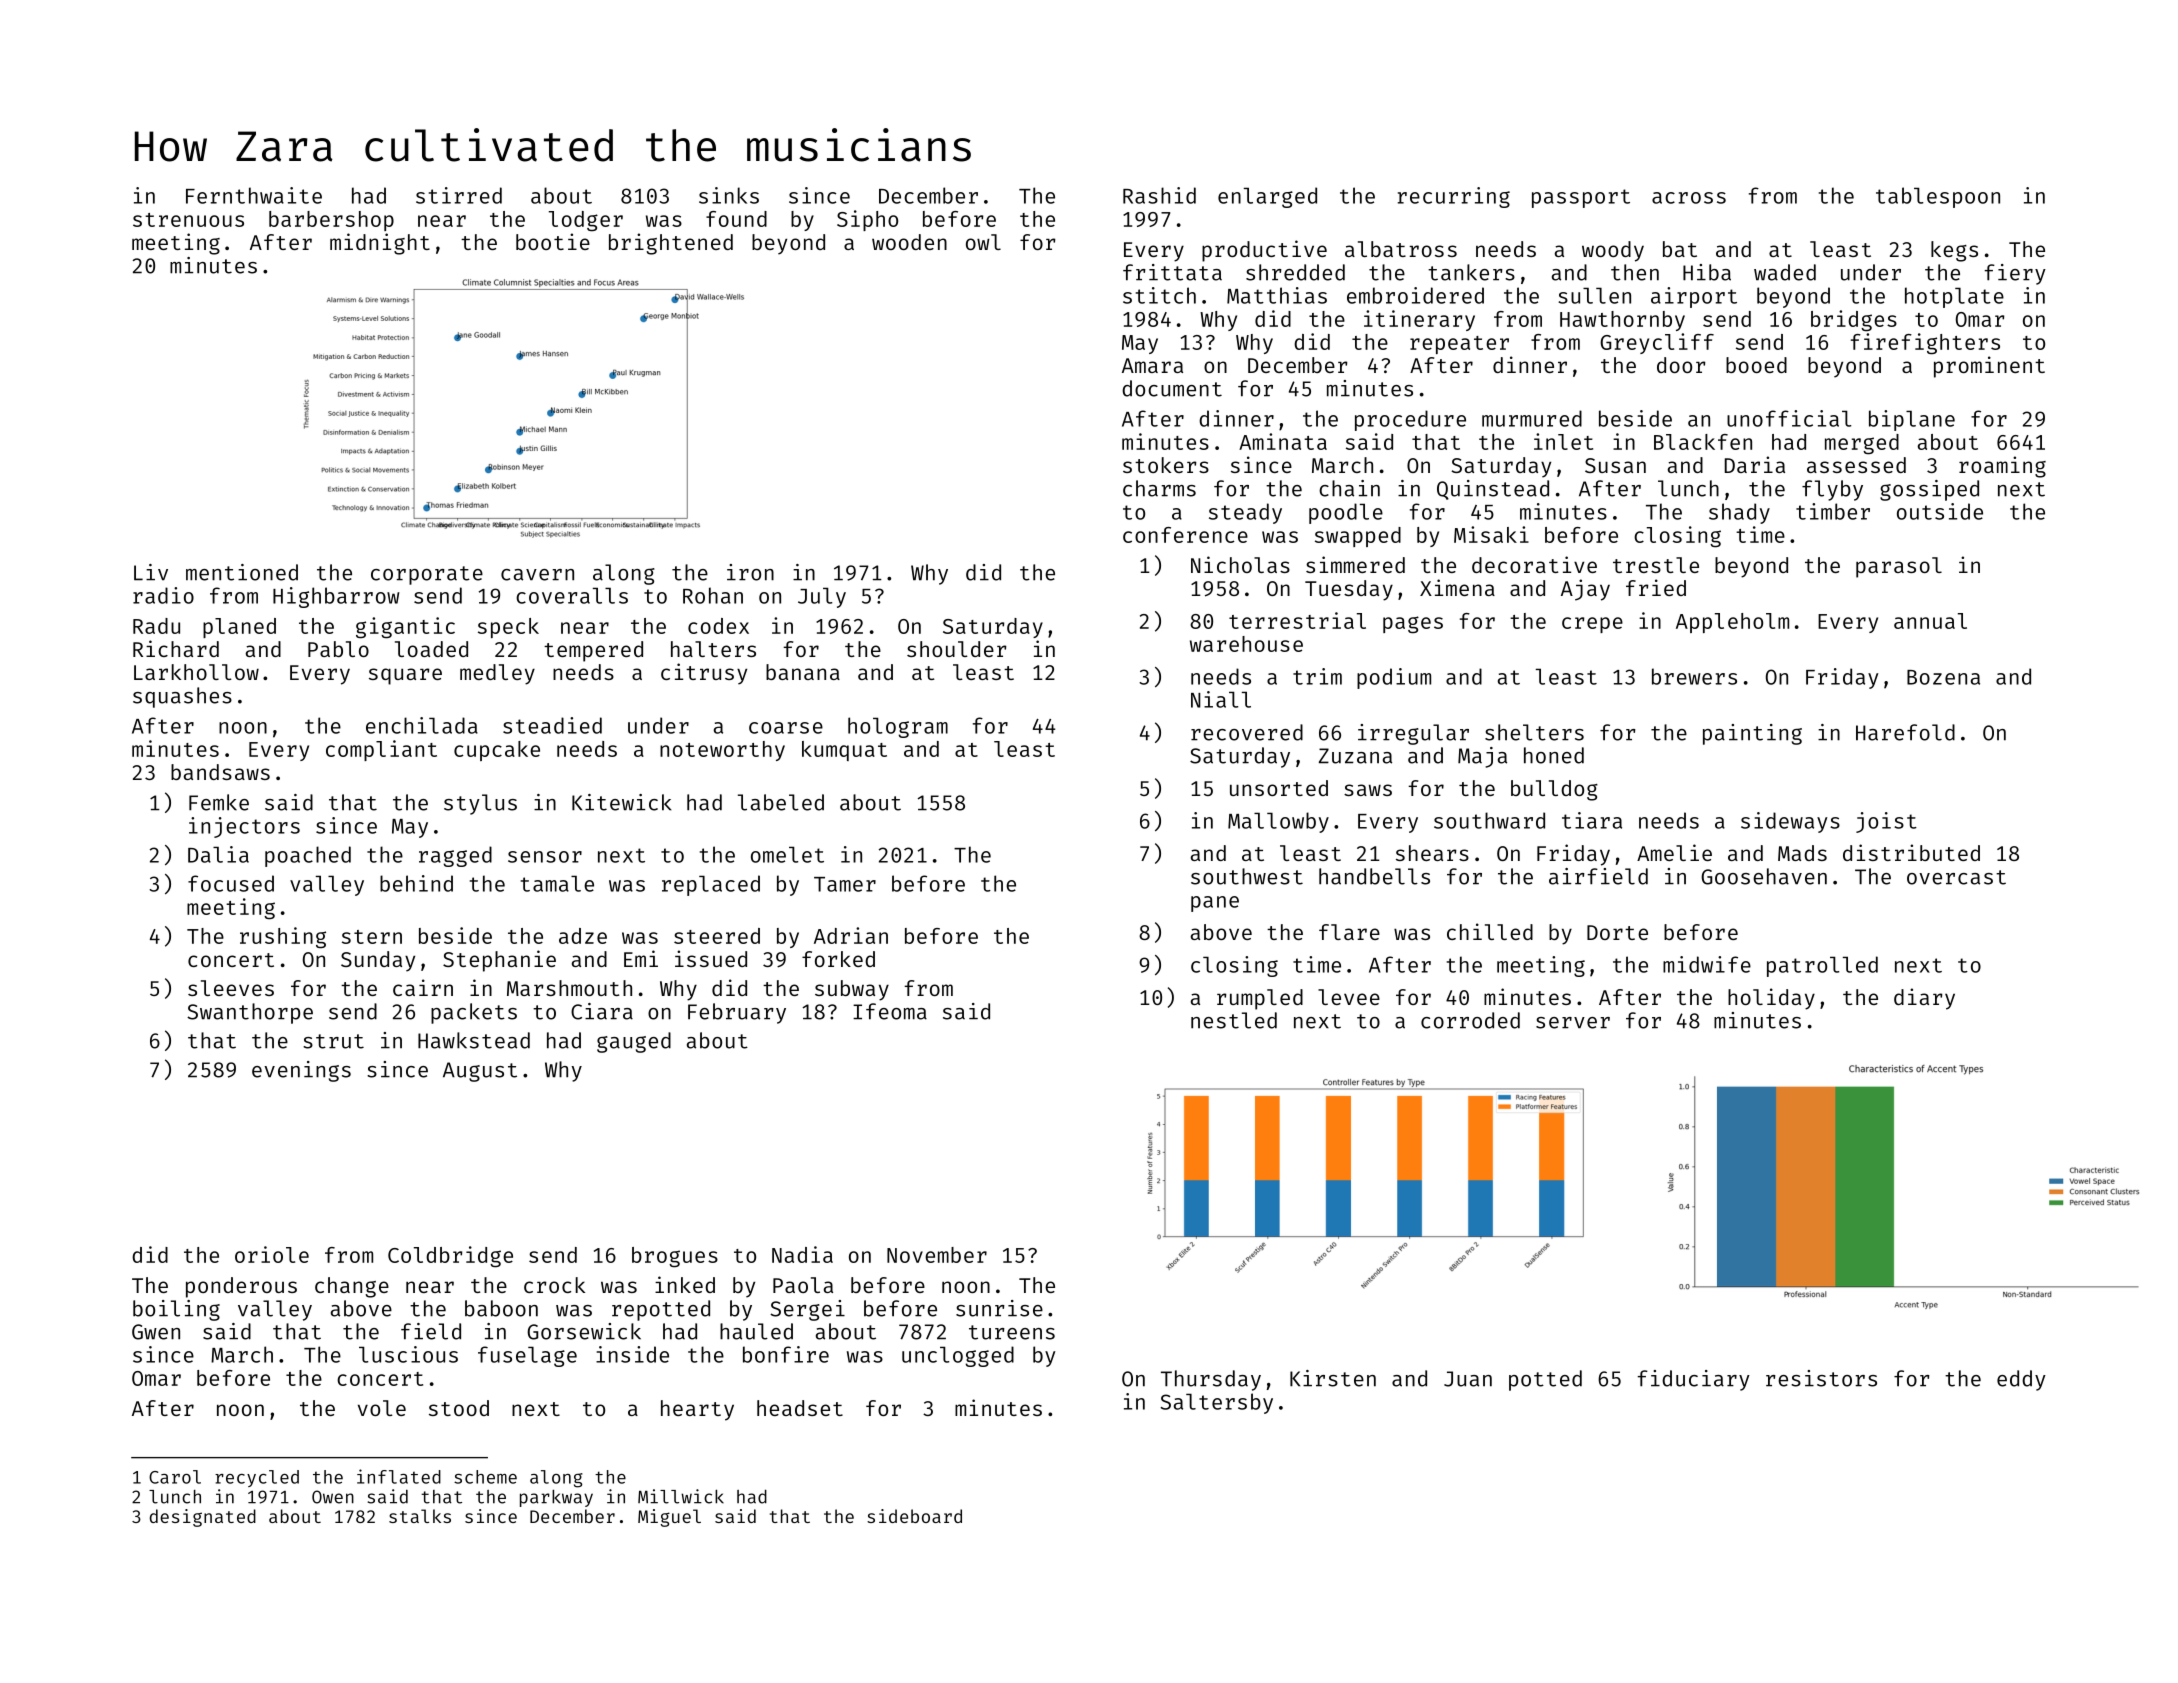 This screenshot has height=1683, width=2178. I want to click on Tamer, so click(845, 884).
